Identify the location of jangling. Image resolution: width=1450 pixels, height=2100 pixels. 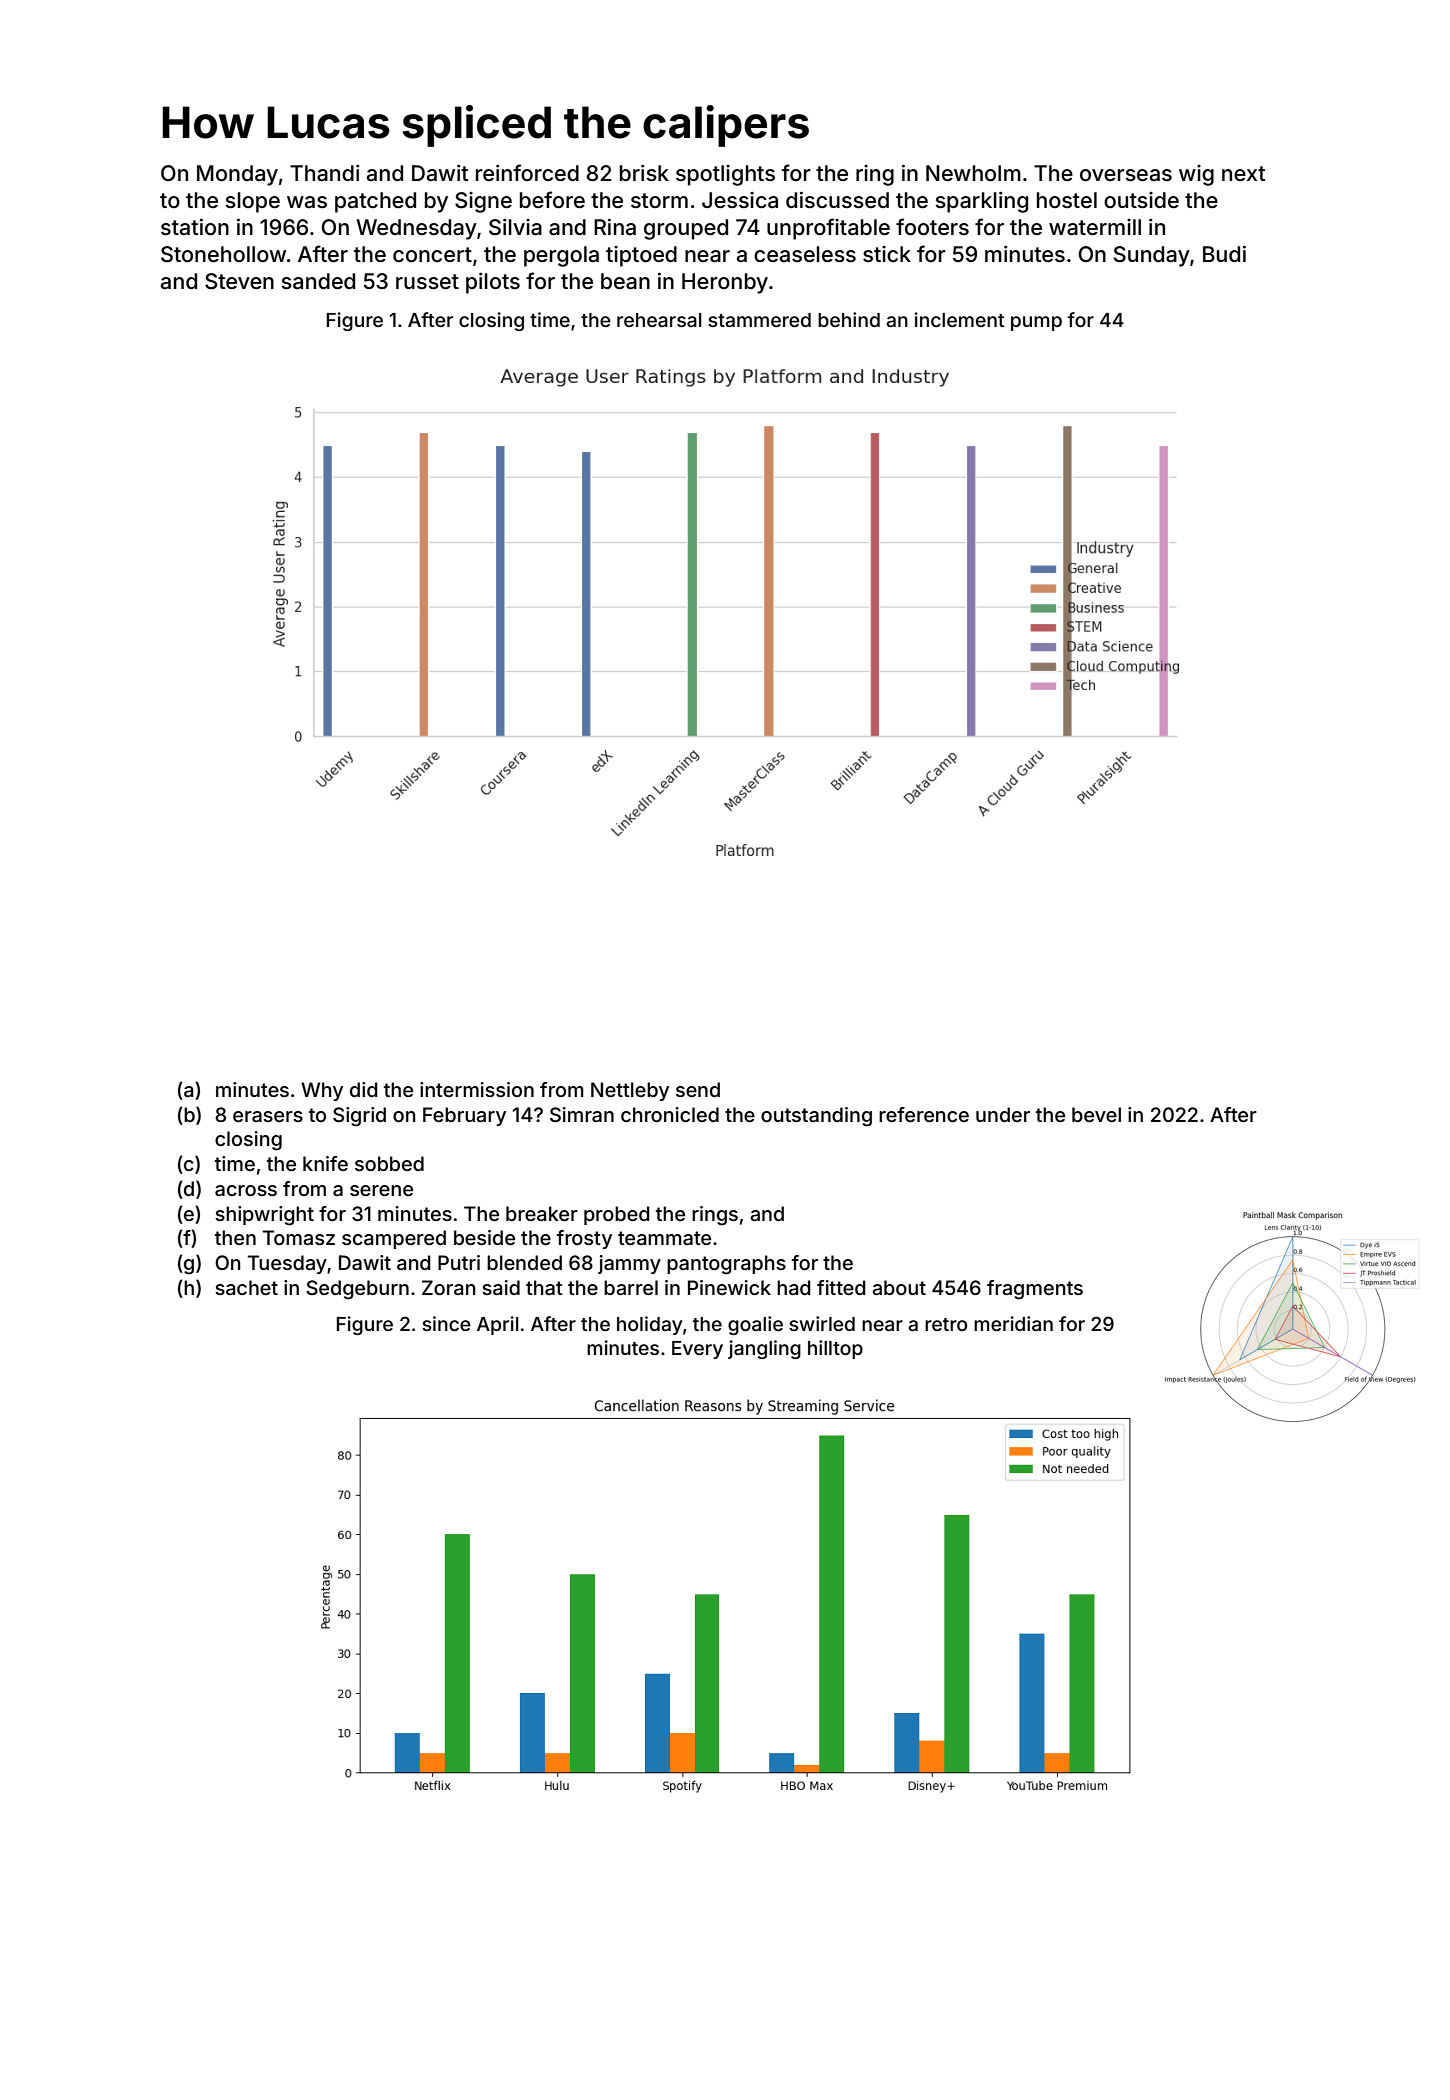
(764, 1349).
